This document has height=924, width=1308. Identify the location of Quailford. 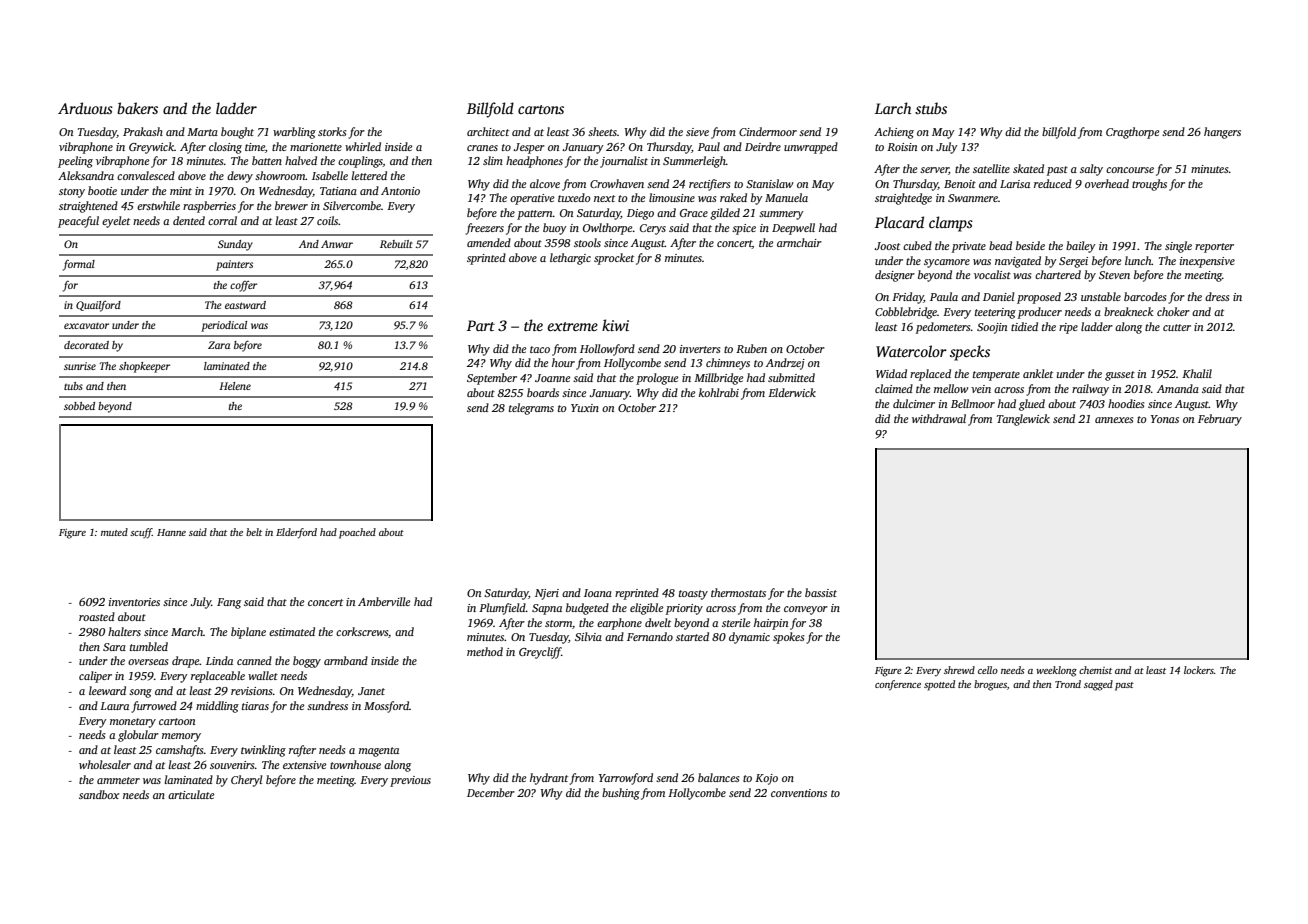
(98, 306).
